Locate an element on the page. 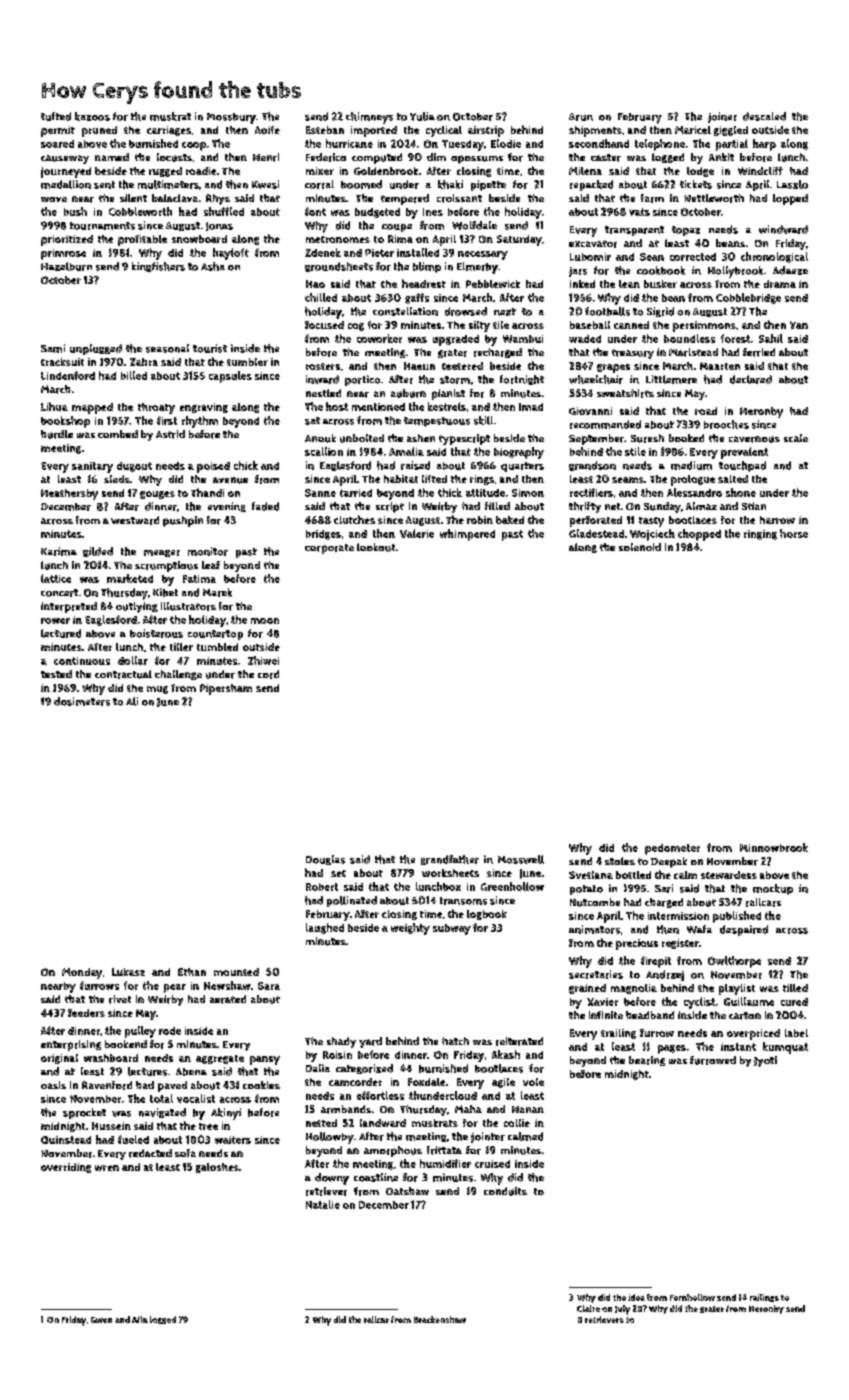 This page has width=849, height=1400. computed is located at coordinates (377, 158).
